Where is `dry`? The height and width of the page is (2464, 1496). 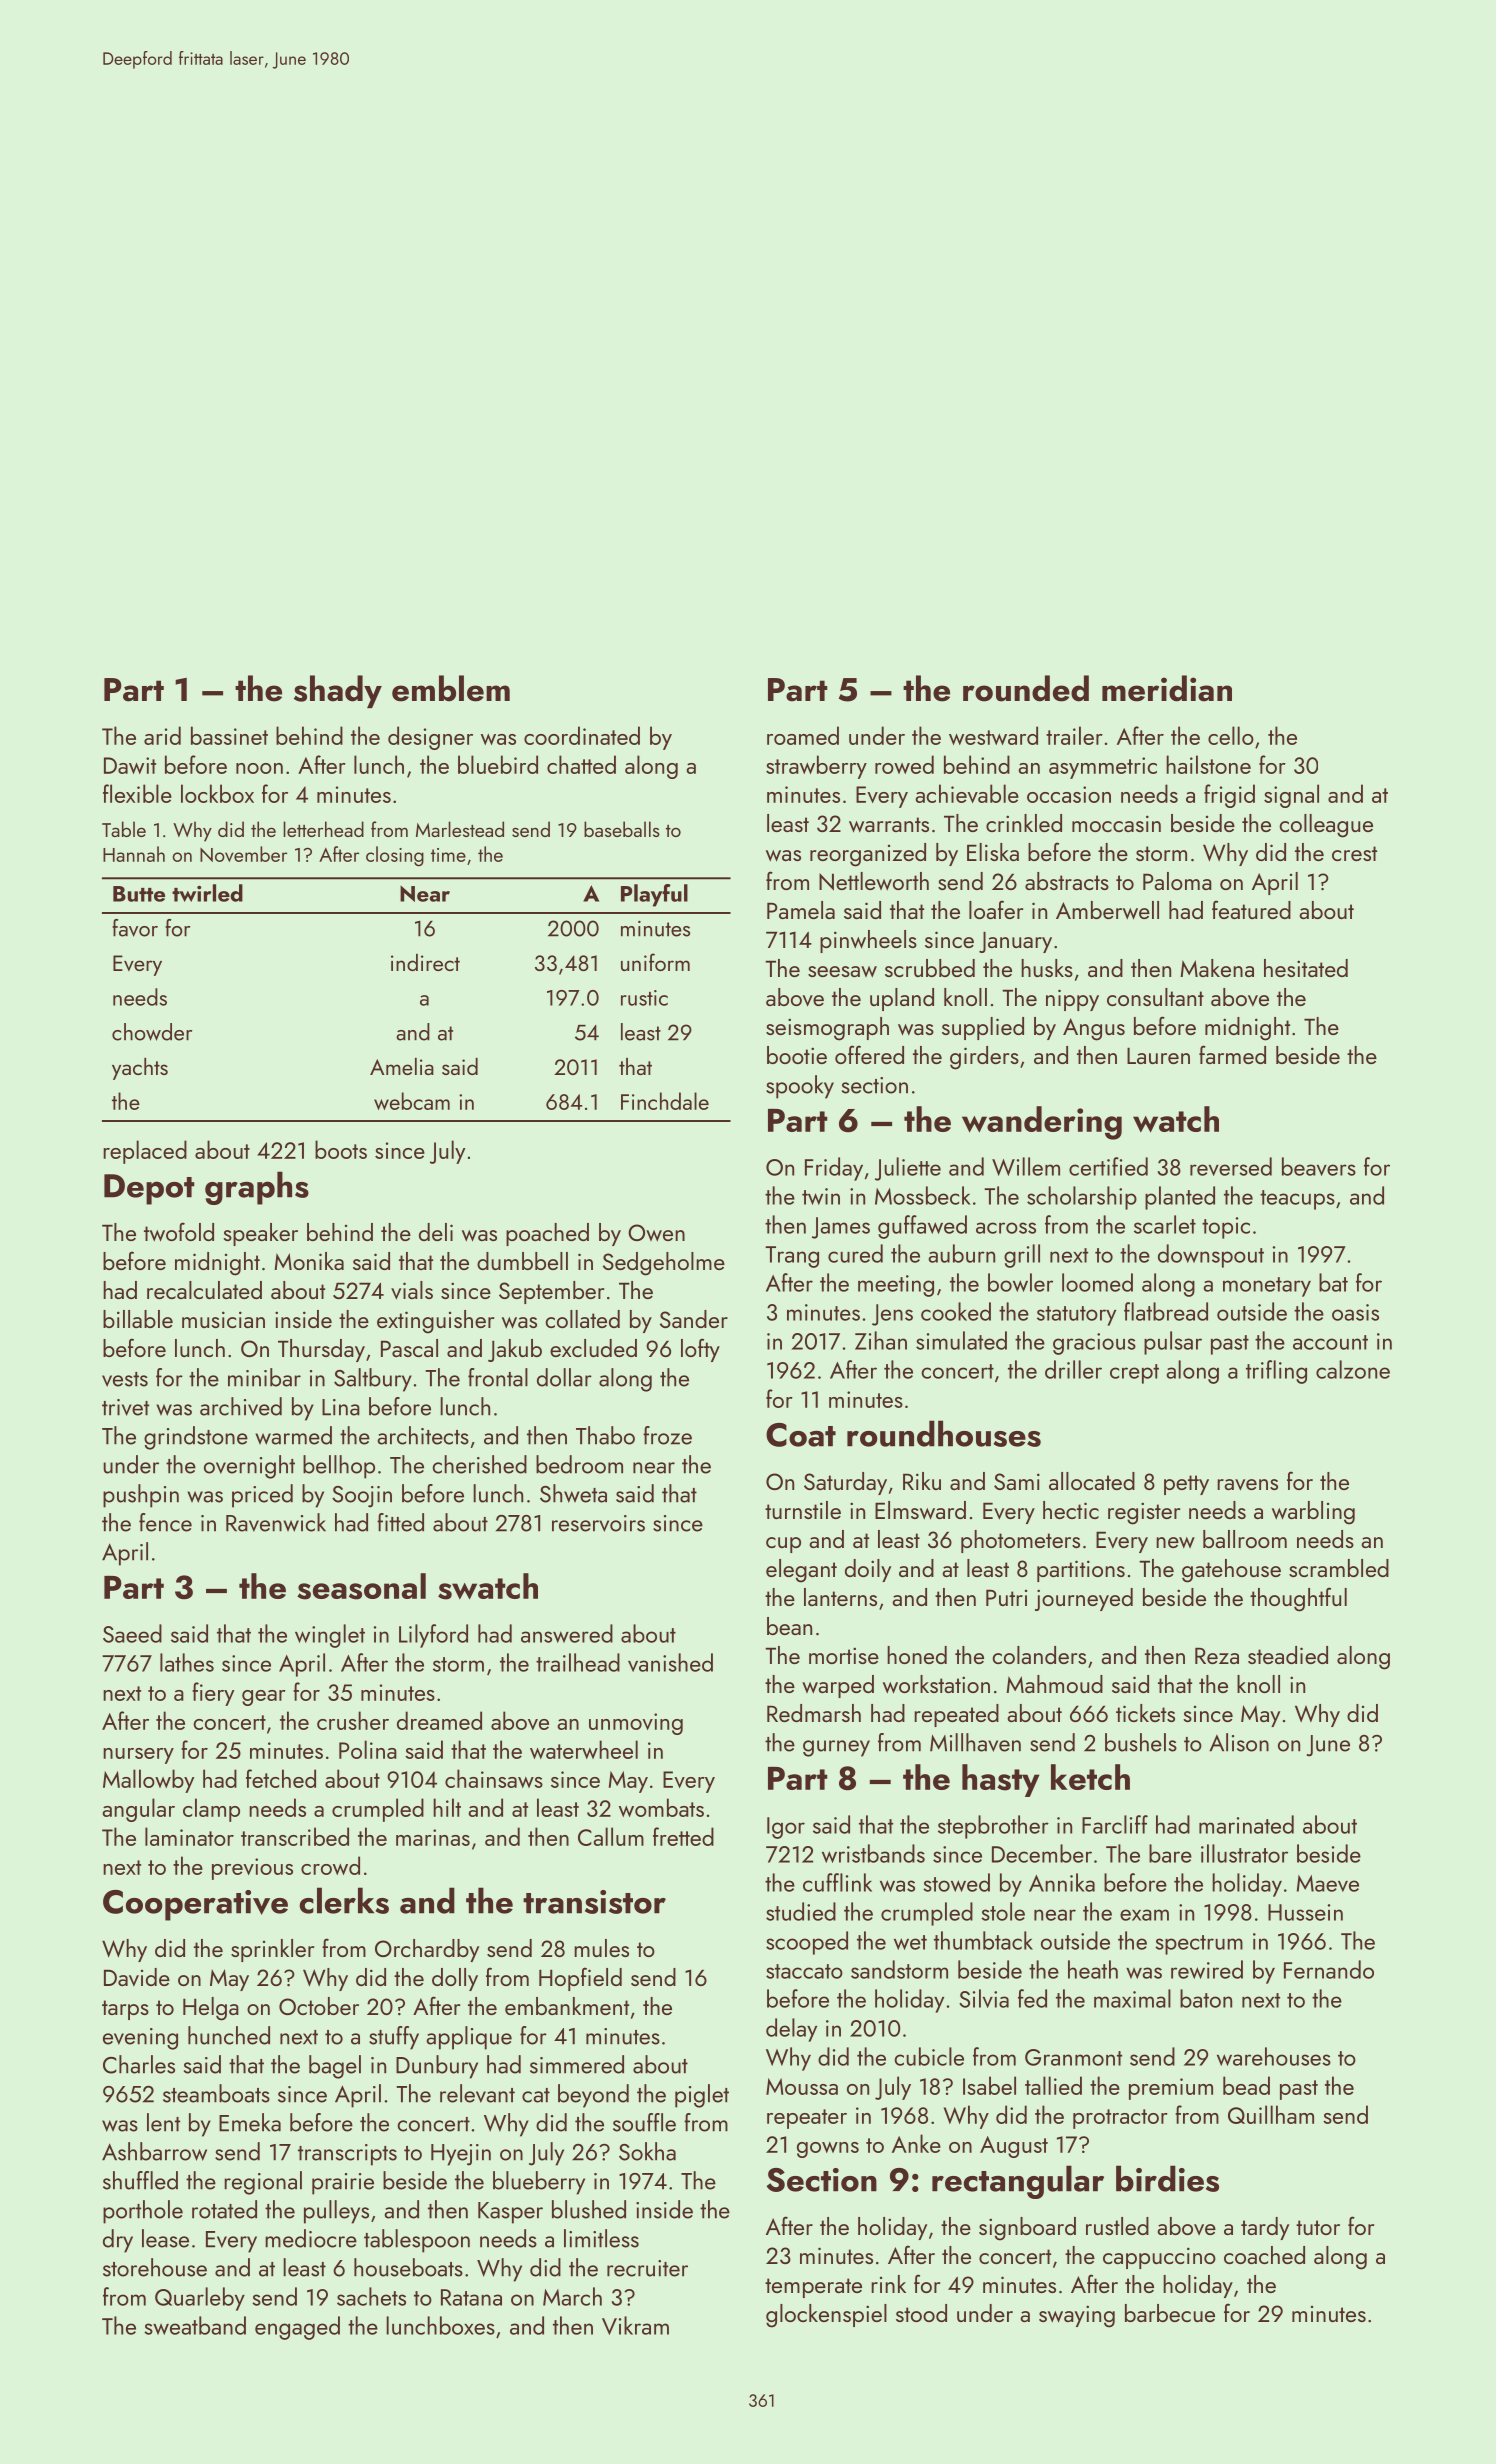
dry is located at coordinates (118, 2241).
